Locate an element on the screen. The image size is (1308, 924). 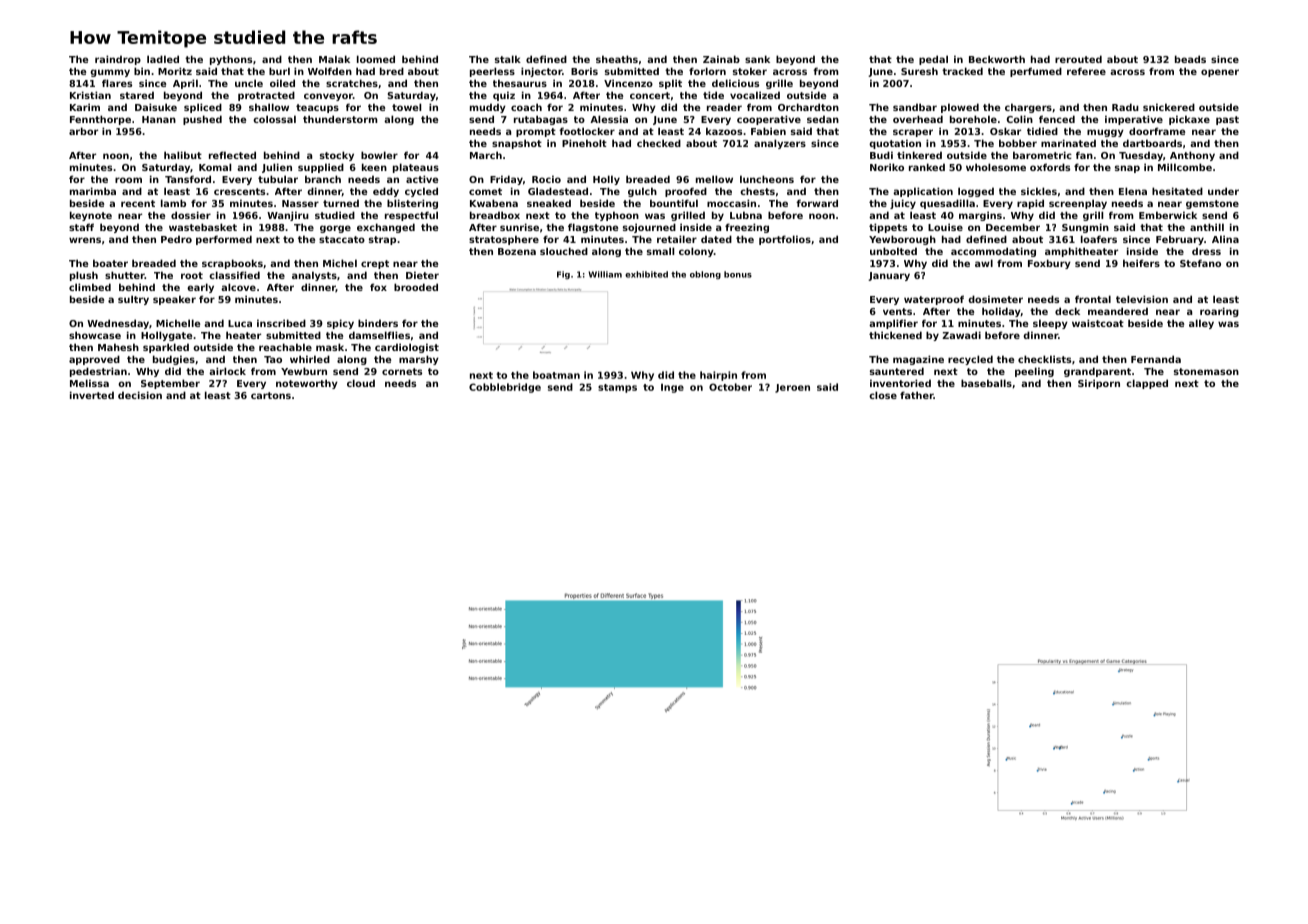
sank is located at coordinates (757, 59).
